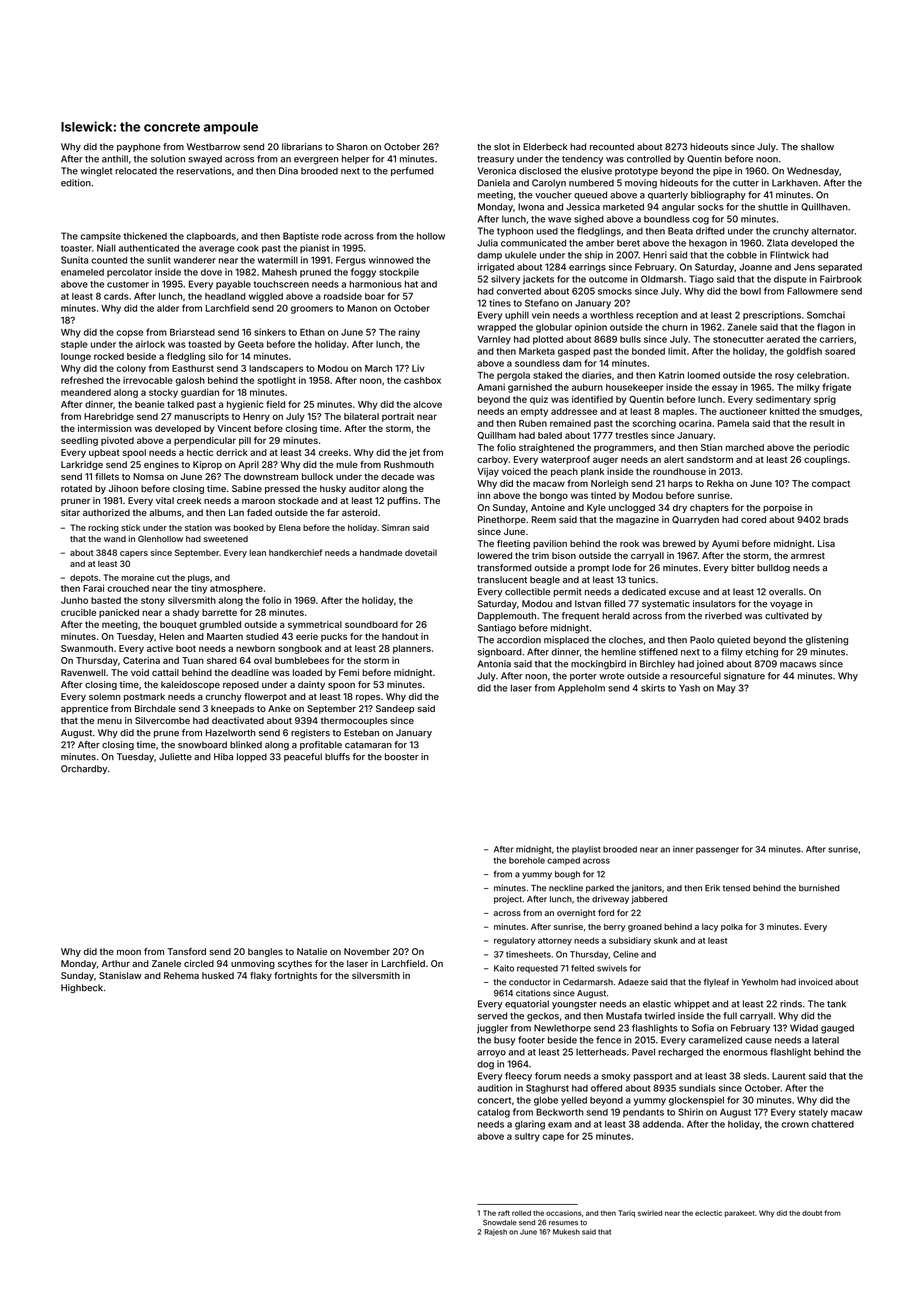 The image size is (924, 1308). Describe the element at coordinates (500, 1222) in the screenshot. I see `Snowdale` at that location.
